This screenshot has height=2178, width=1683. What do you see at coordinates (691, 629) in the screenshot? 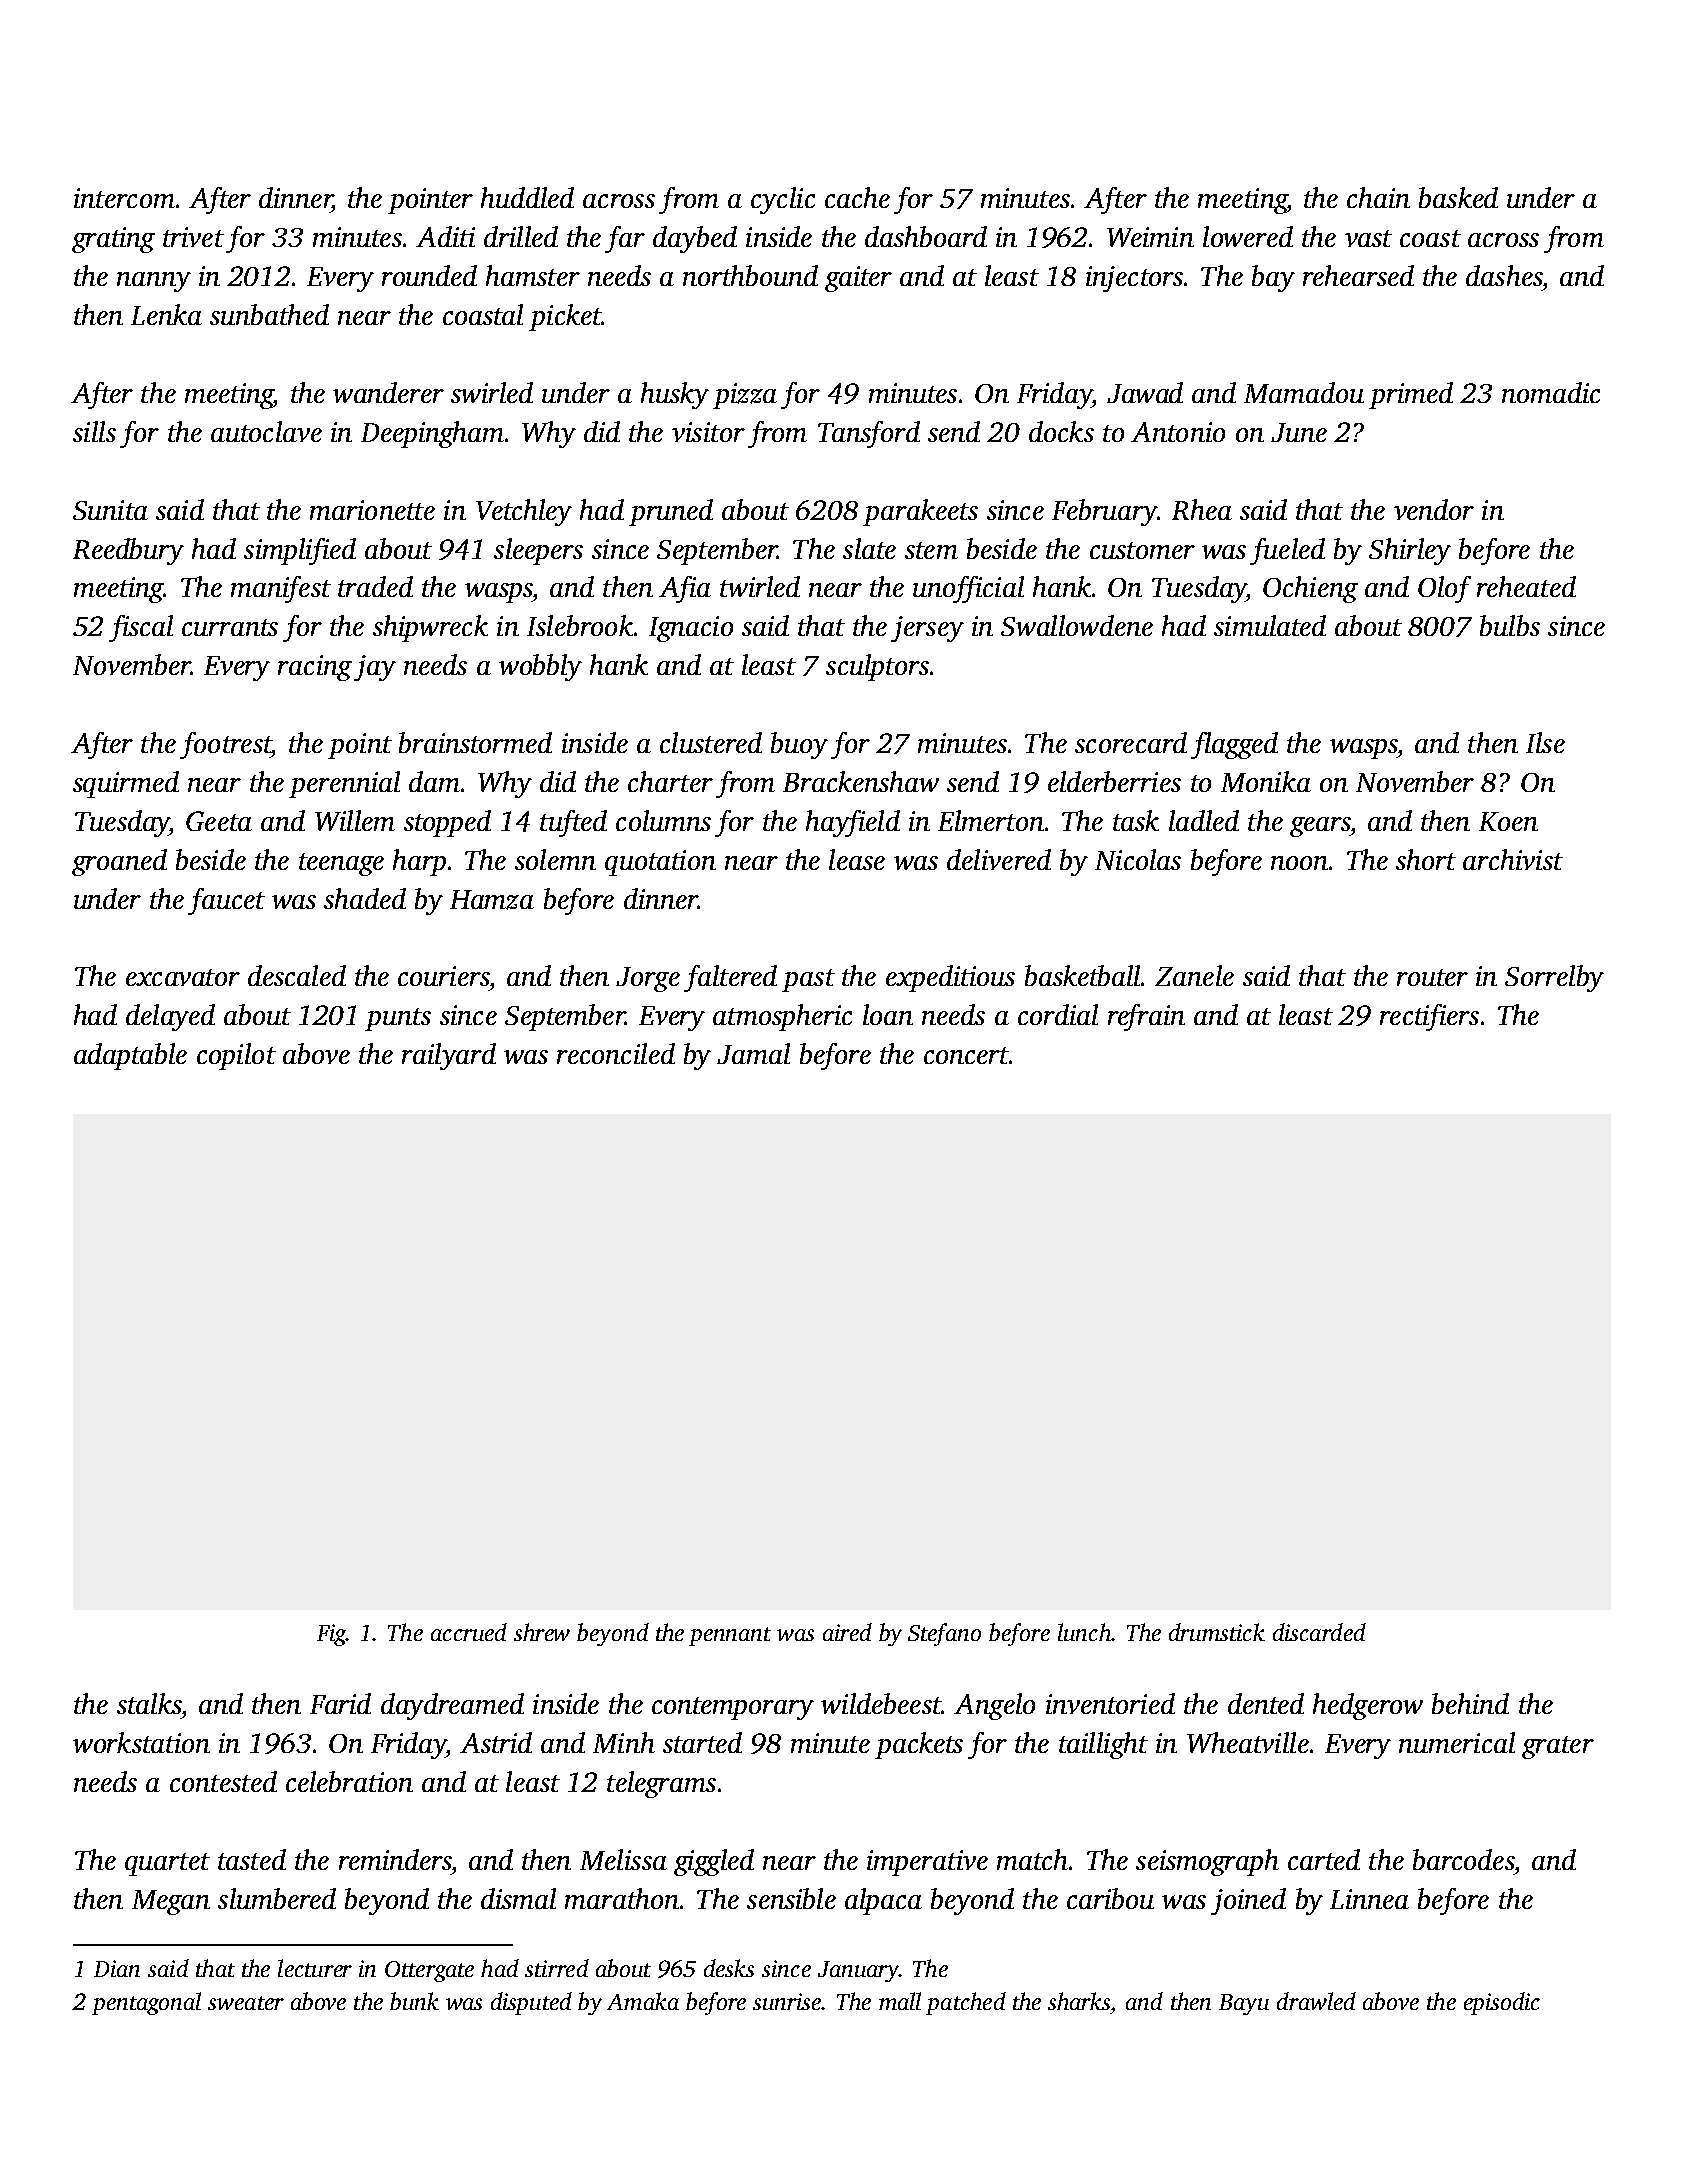
I see `Ignacio` at bounding box center [691, 629].
